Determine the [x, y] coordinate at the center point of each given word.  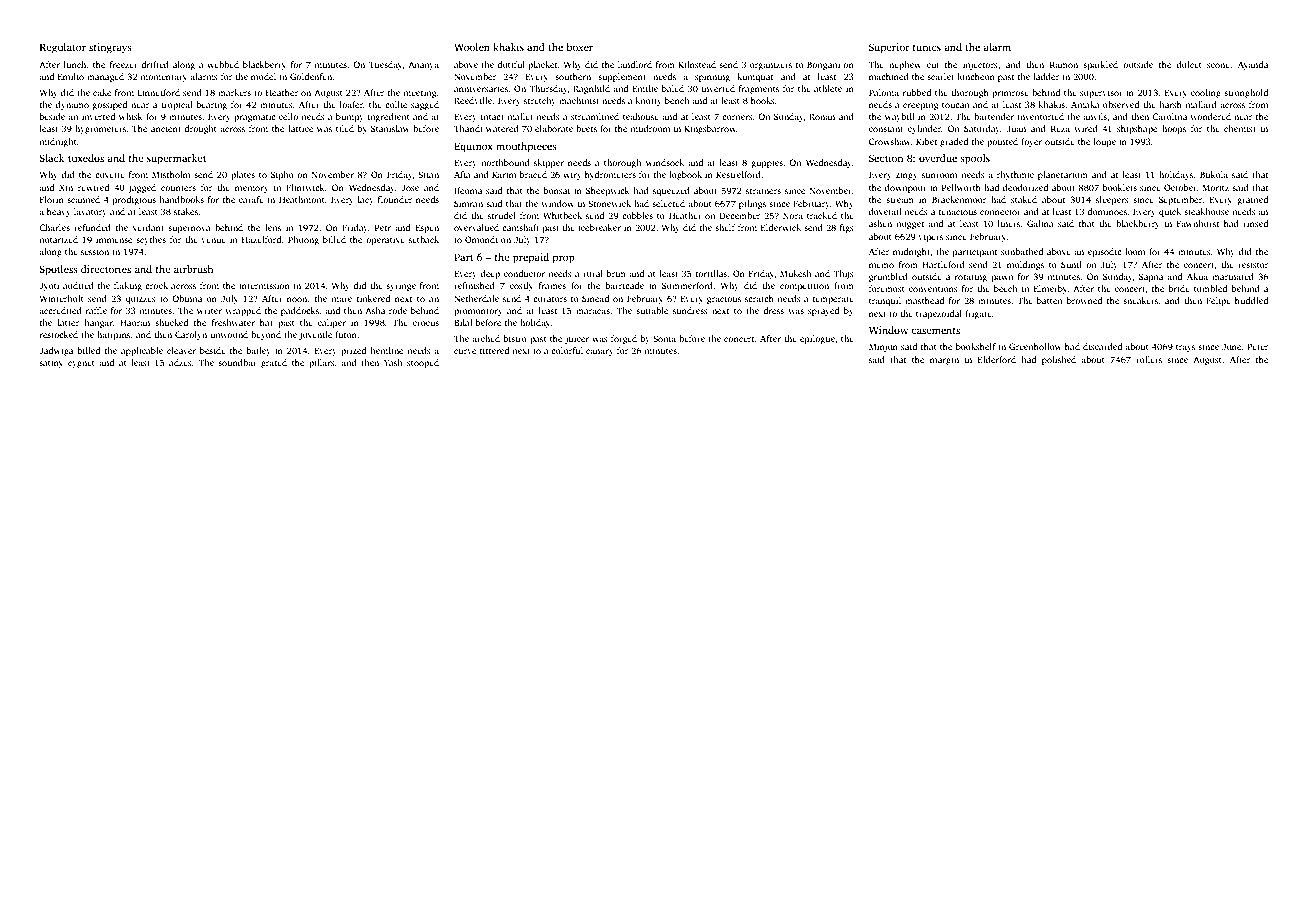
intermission [264, 285]
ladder [1046, 76]
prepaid [531, 258]
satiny [51, 363]
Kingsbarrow [710, 129]
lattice [300, 128]
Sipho [282, 175]
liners [1009, 223]
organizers [771, 65]
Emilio [71, 76]
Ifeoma [468, 190]
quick [1170, 212]
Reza [1060, 128]
